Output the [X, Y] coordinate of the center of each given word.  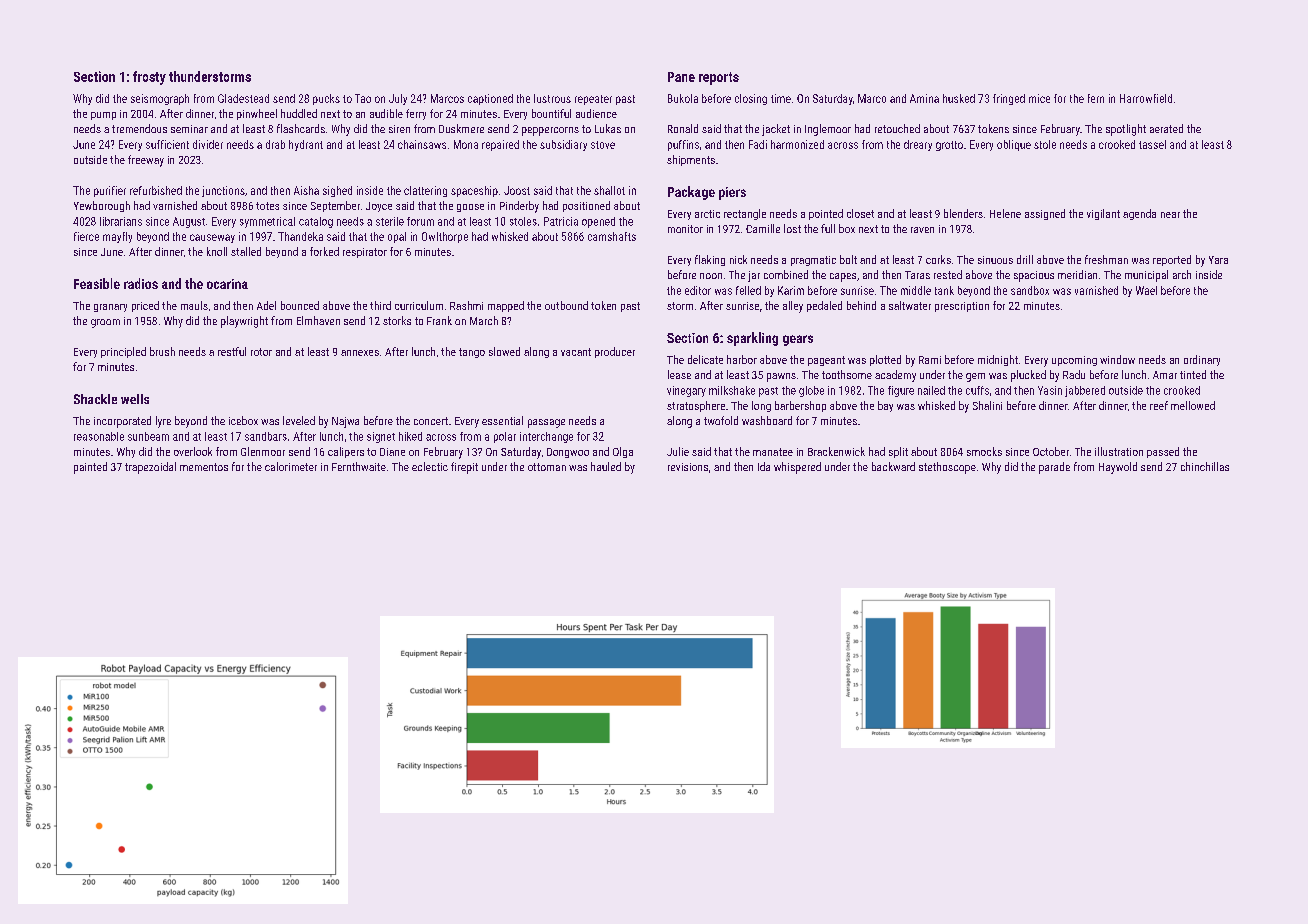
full [828, 228]
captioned [490, 99]
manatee [773, 452]
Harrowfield [1146, 98]
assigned [1045, 214]
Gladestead [243, 98]
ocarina [227, 284]
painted [90, 468]
